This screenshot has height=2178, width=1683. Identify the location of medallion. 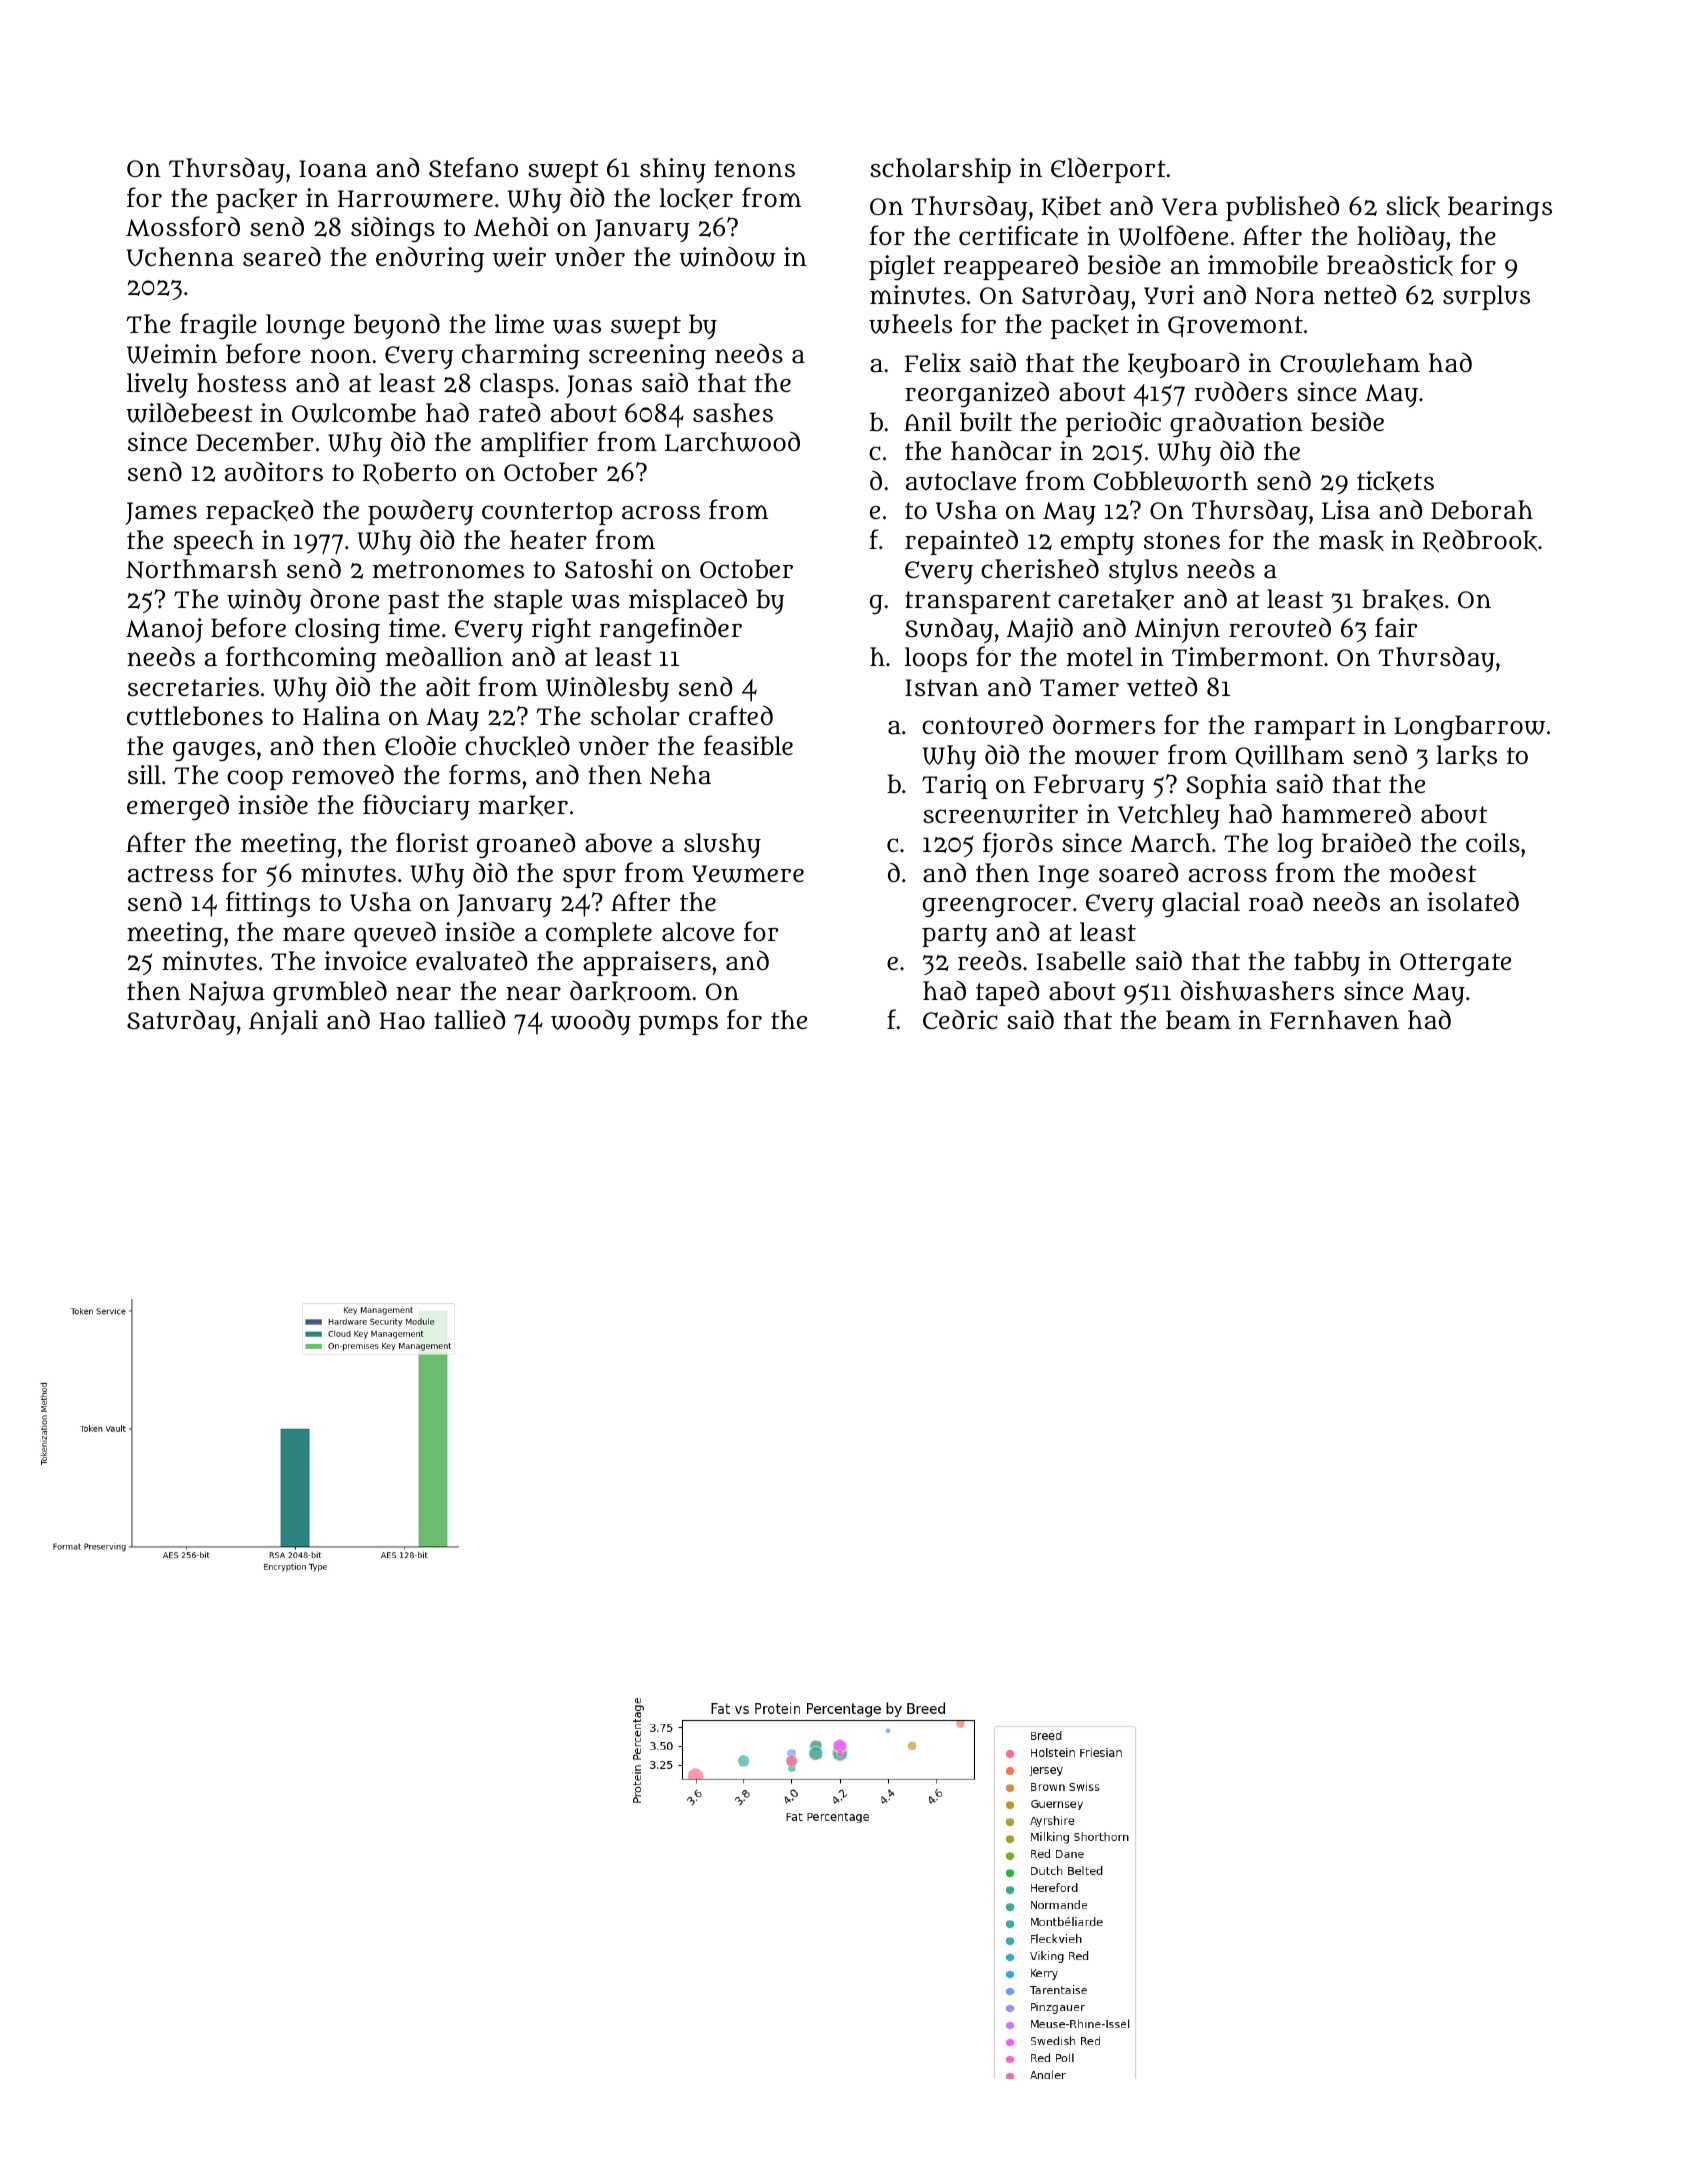
(444, 657).
